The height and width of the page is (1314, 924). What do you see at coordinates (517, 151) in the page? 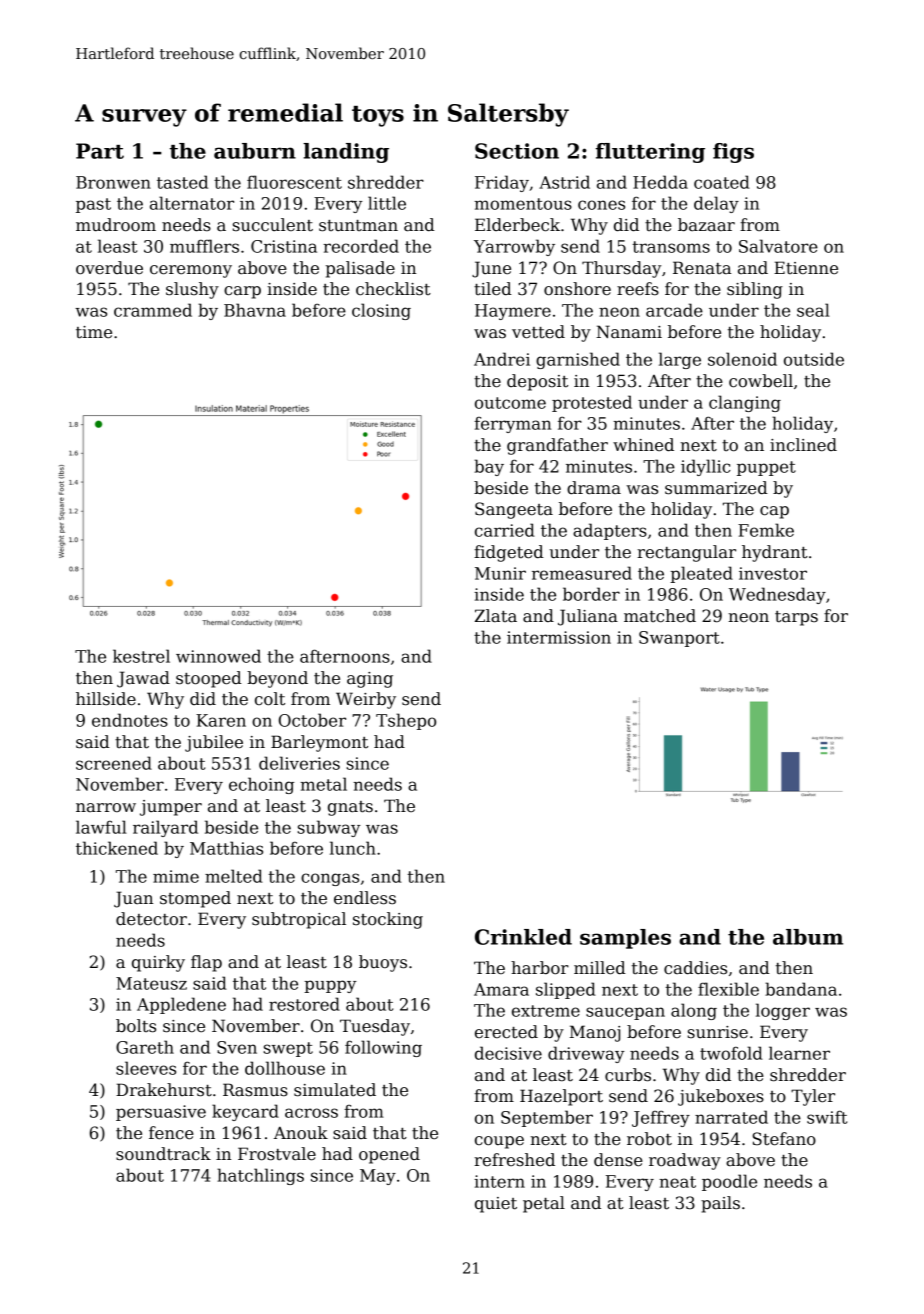
I see `Section` at bounding box center [517, 151].
